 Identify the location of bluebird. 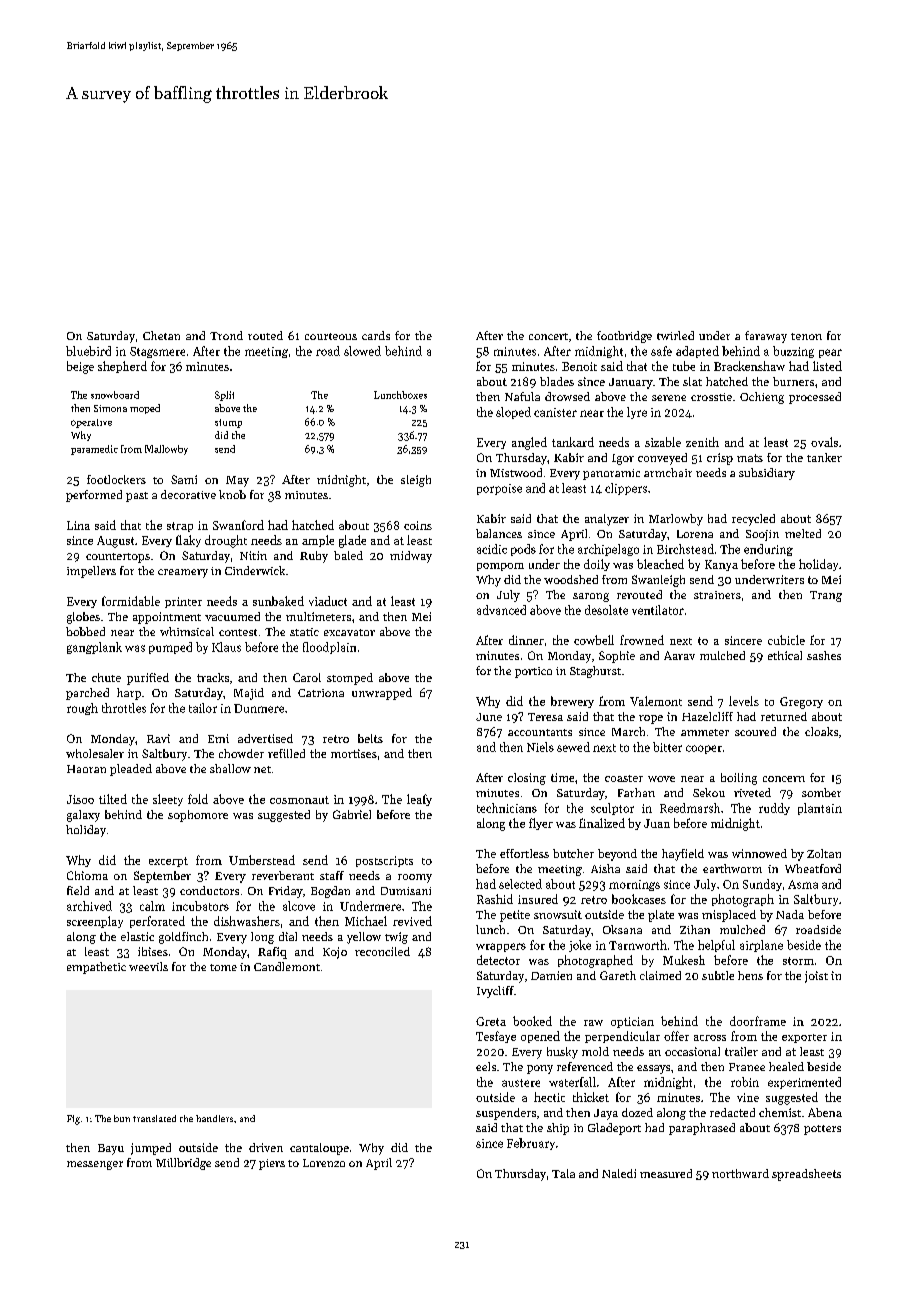
(88, 351).
